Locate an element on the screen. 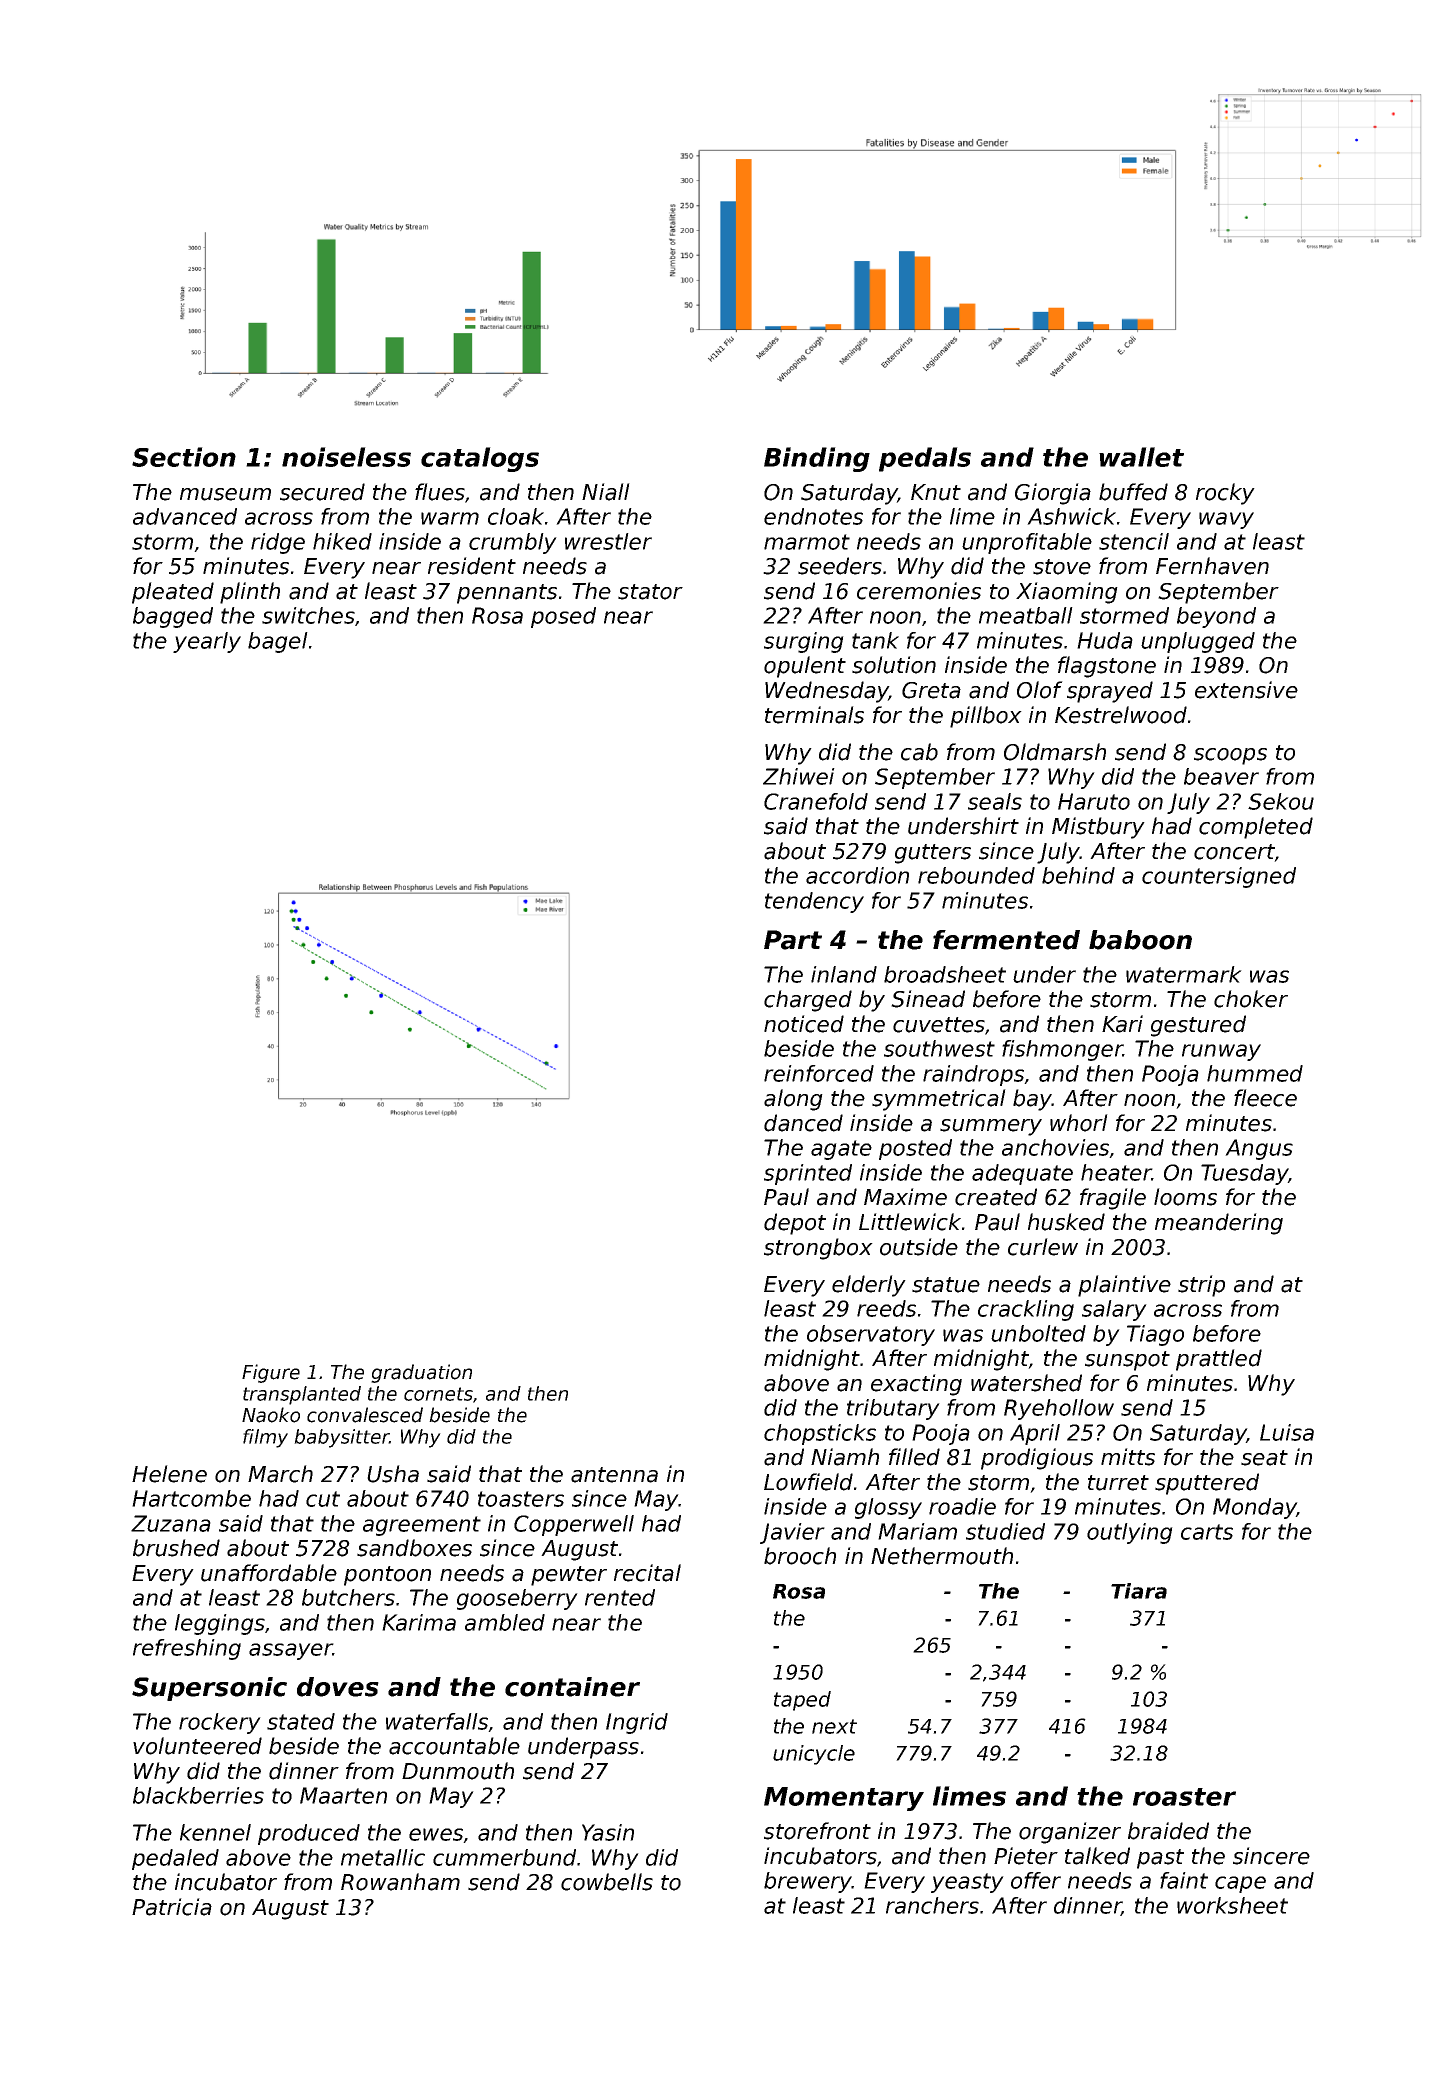 Image resolution: width=1450 pixels, height=2100 pixels. cab is located at coordinates (919, 752).
